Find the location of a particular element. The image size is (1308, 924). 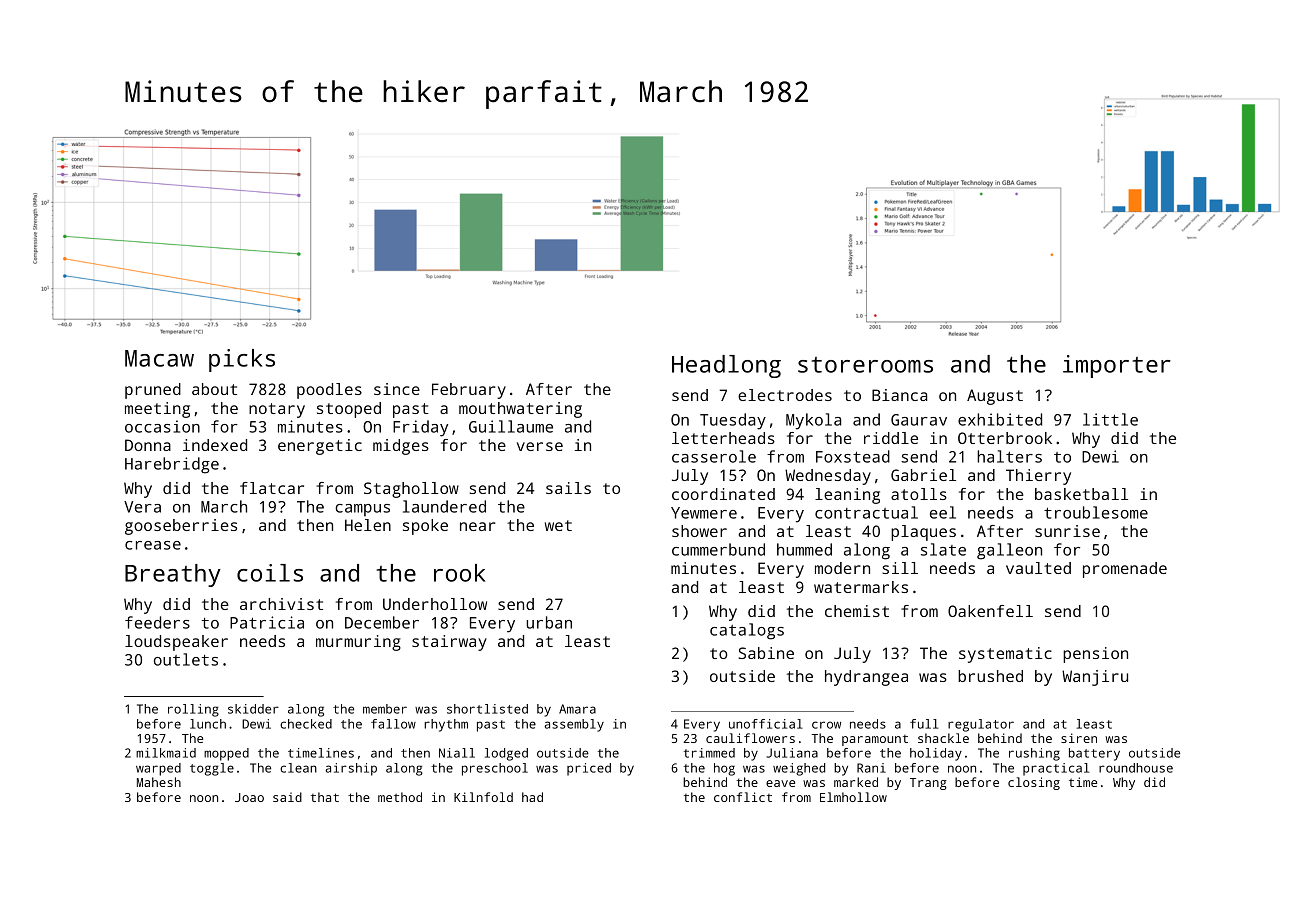

catalogs is located at coordinates (747, 631).
